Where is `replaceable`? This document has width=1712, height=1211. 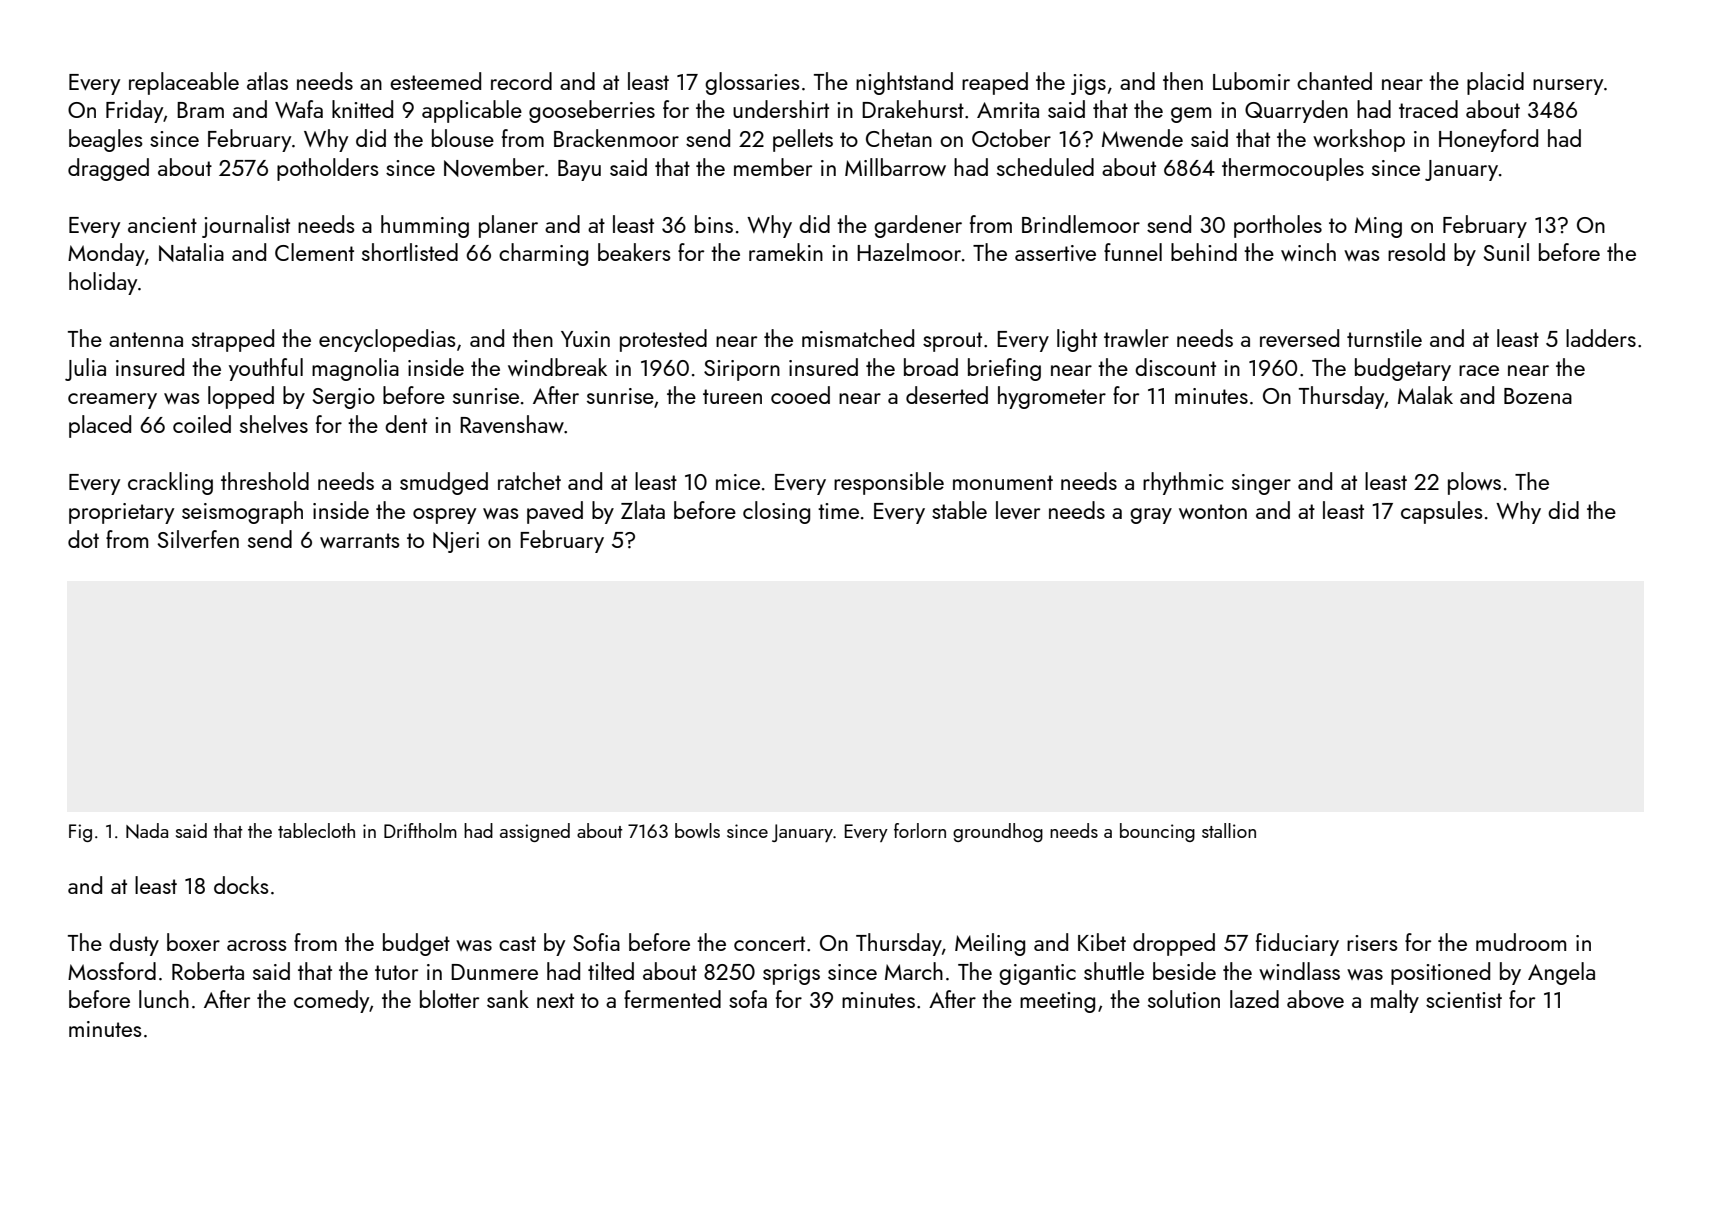
replaceable is located at coordinates (184, 83).
